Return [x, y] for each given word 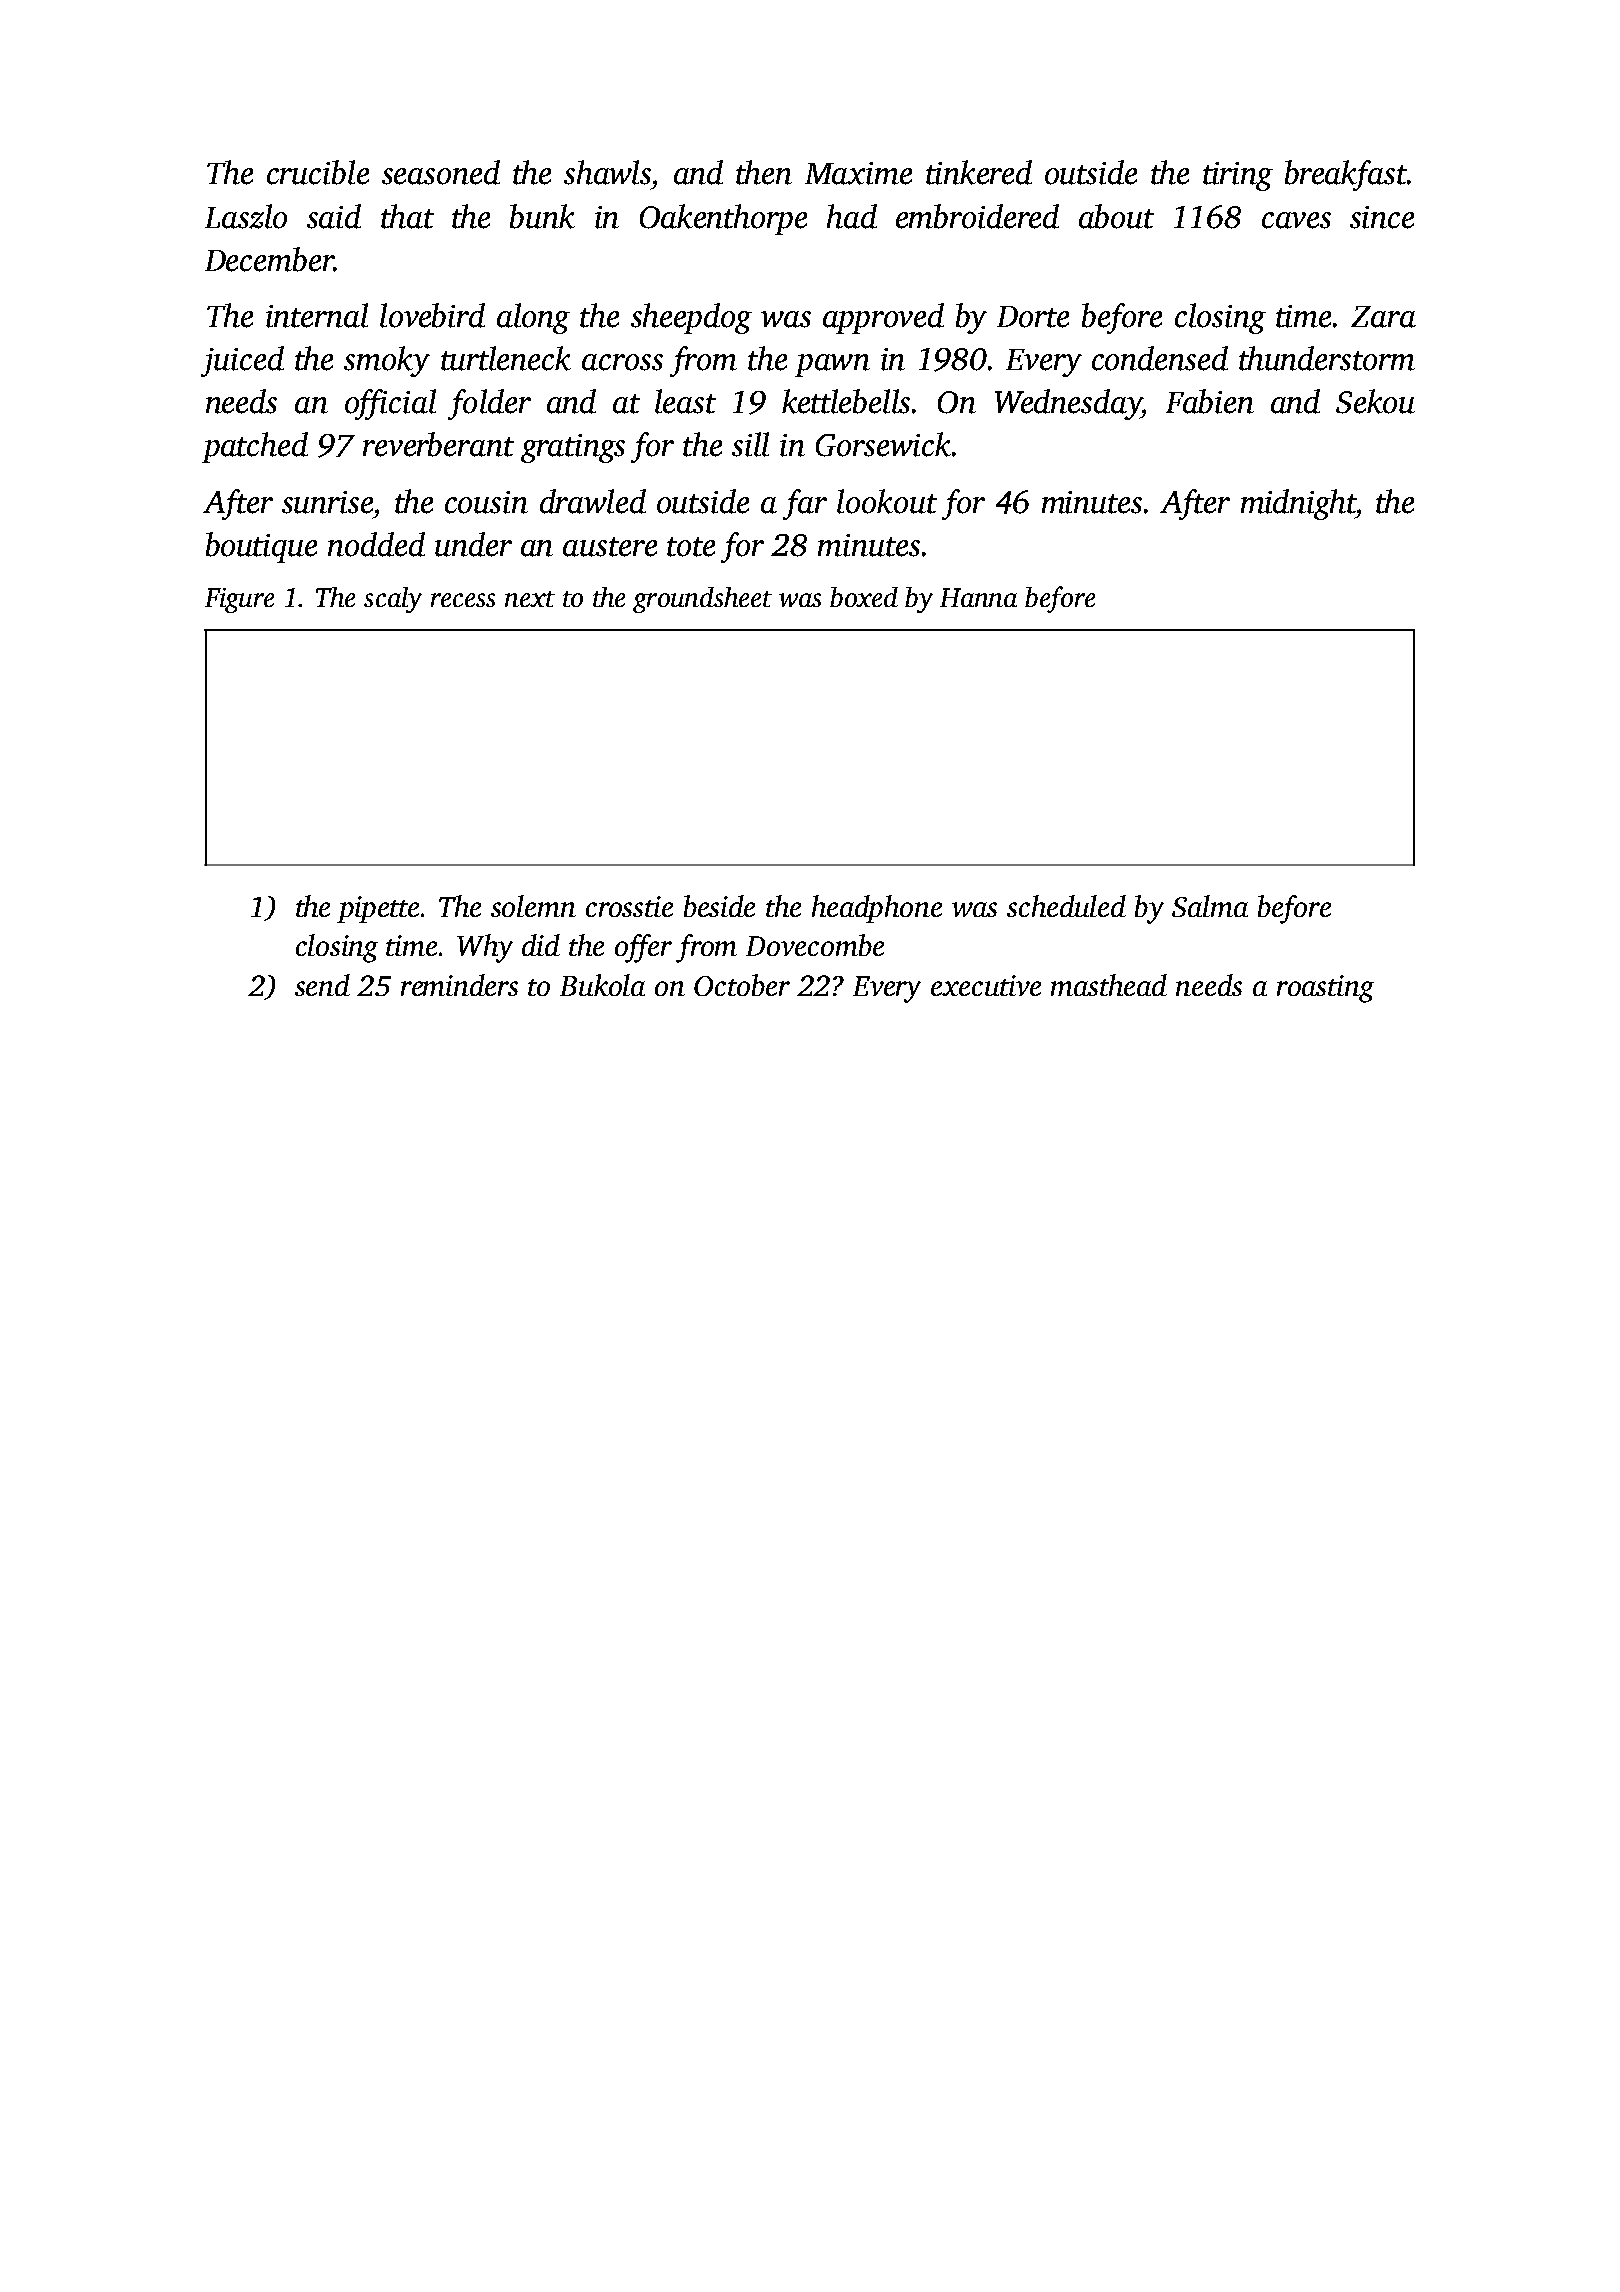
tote [691, 547]
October [742, 985]
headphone [877, 909]
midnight [1298, 504]
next [530, 599]
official [390, 404]
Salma [1210, 906]
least [685, 401]
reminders [459, 985]
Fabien [1210, 401]
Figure [239, 600]
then [764, 172]
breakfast [1346, 175]
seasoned [441, 172]
